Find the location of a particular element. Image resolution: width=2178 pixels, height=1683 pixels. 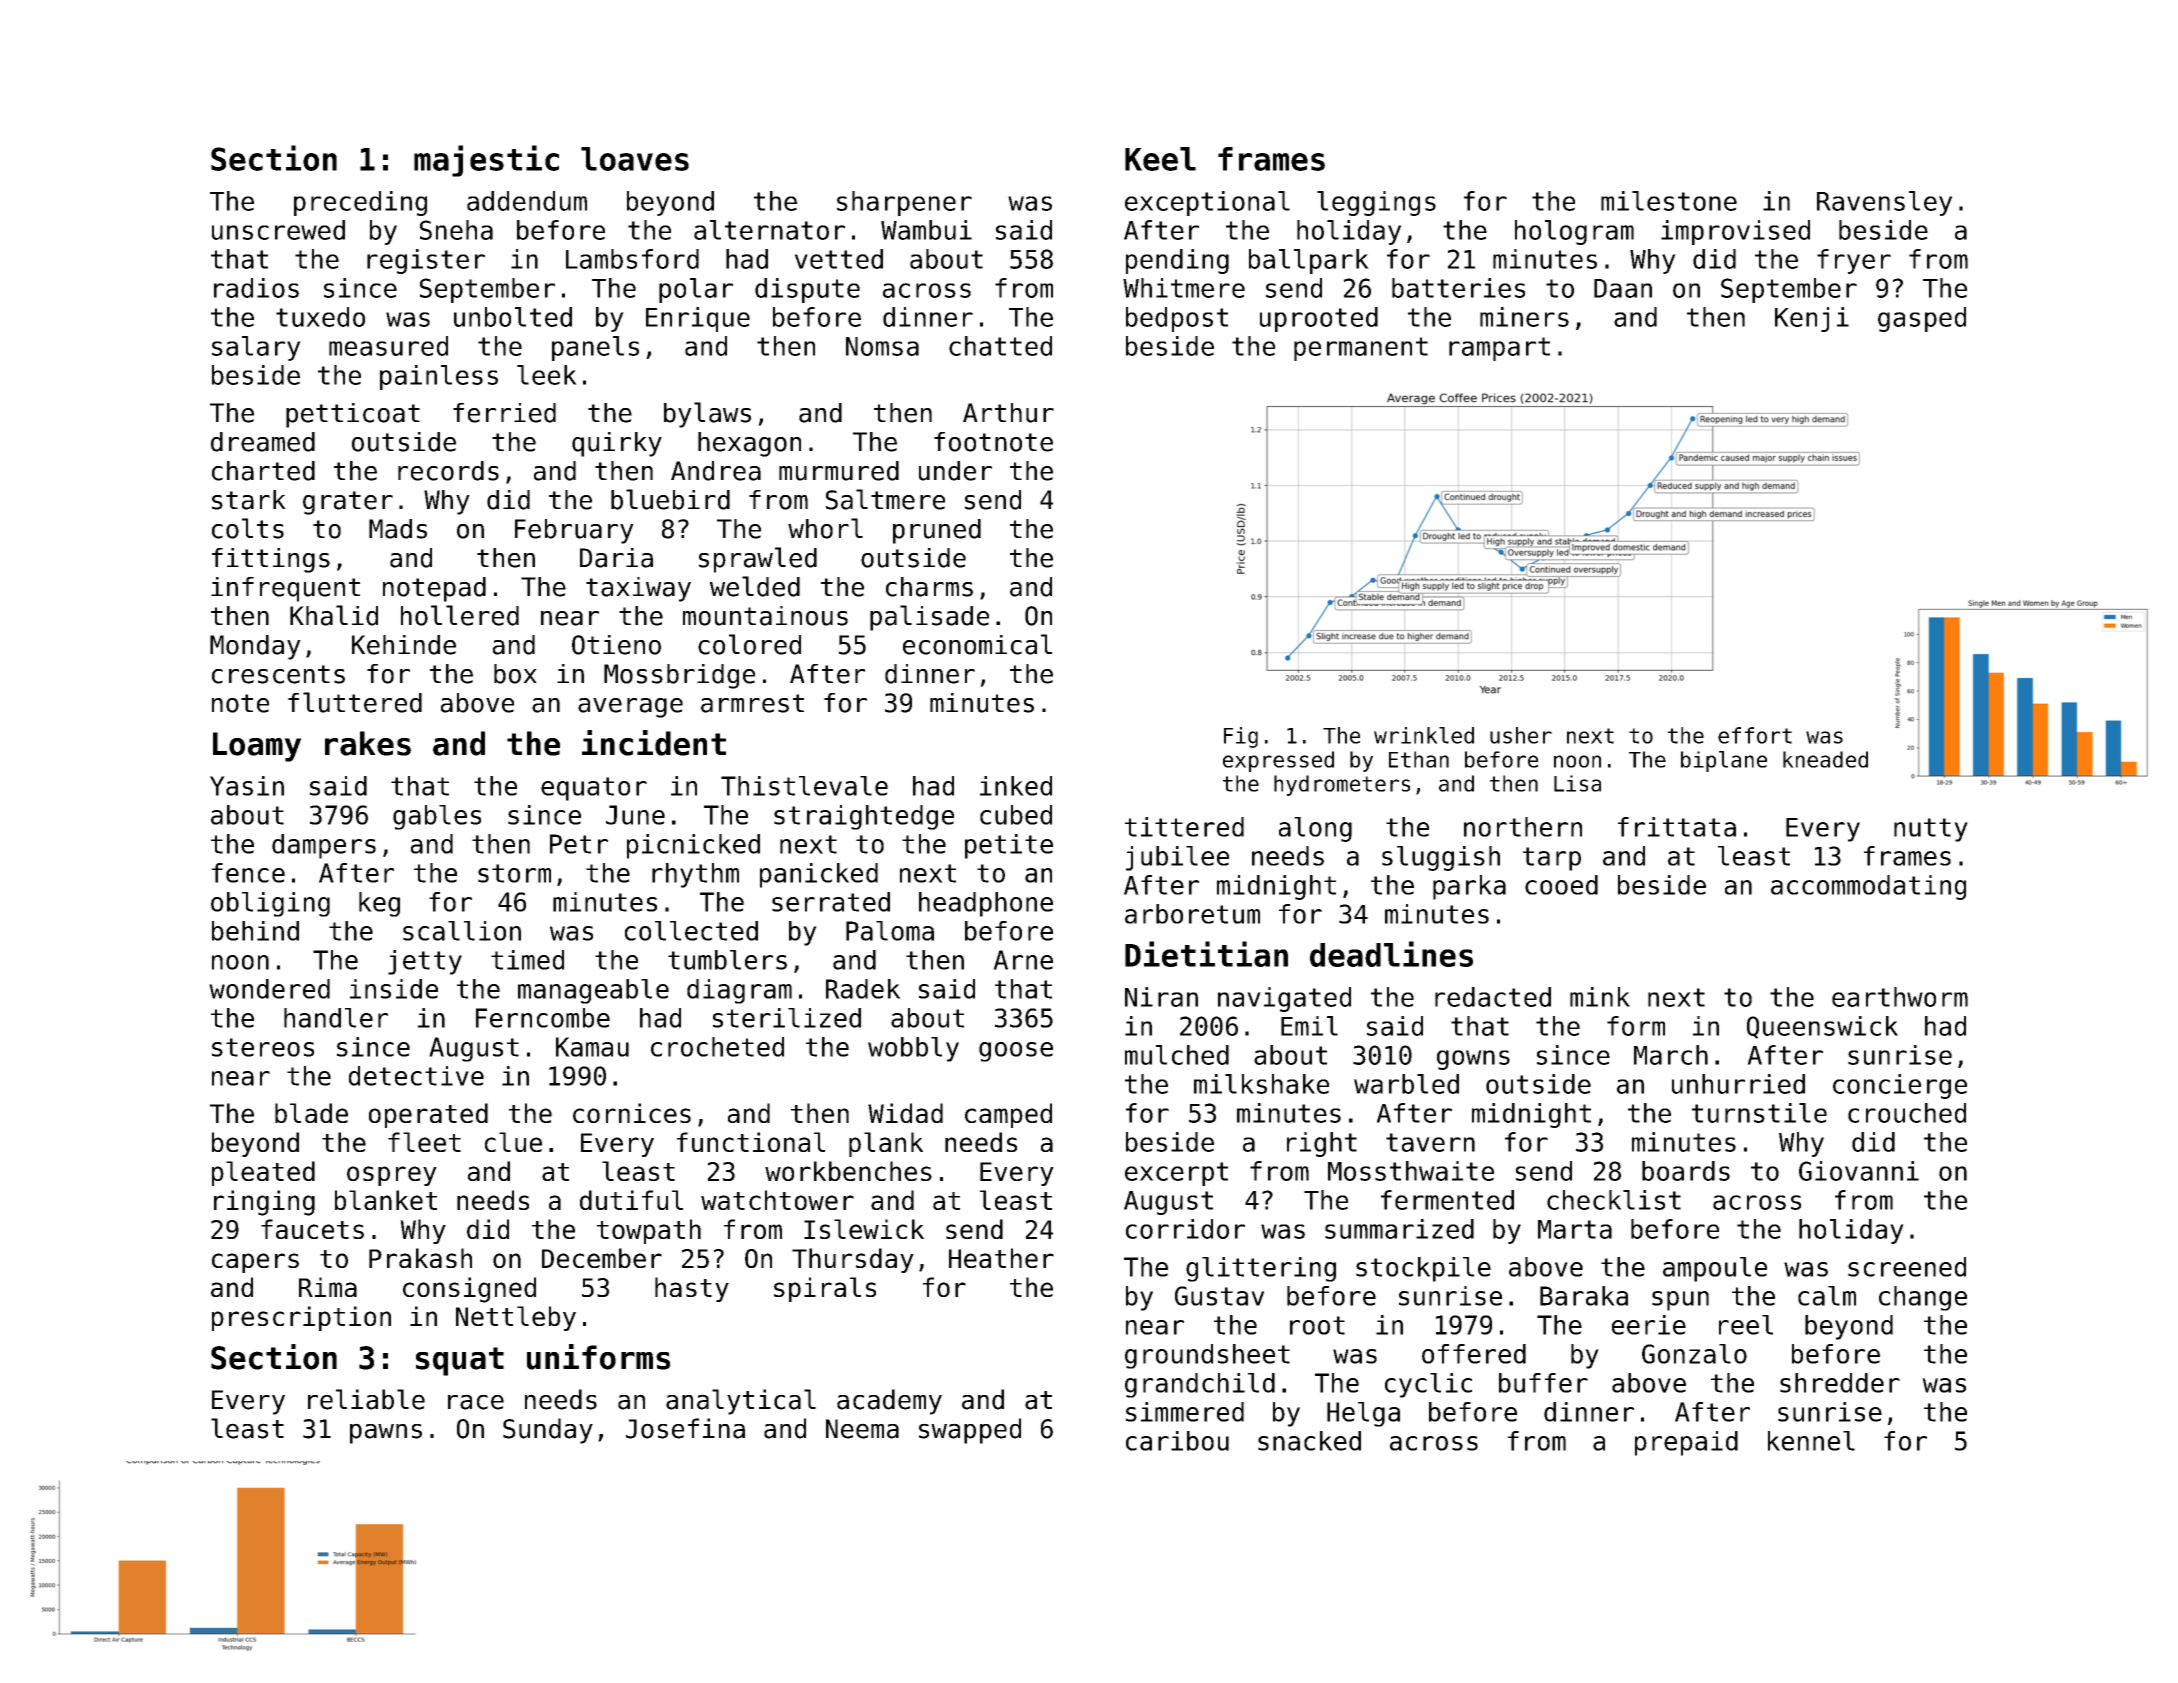

rakes is located at coordinates (368, 743).
